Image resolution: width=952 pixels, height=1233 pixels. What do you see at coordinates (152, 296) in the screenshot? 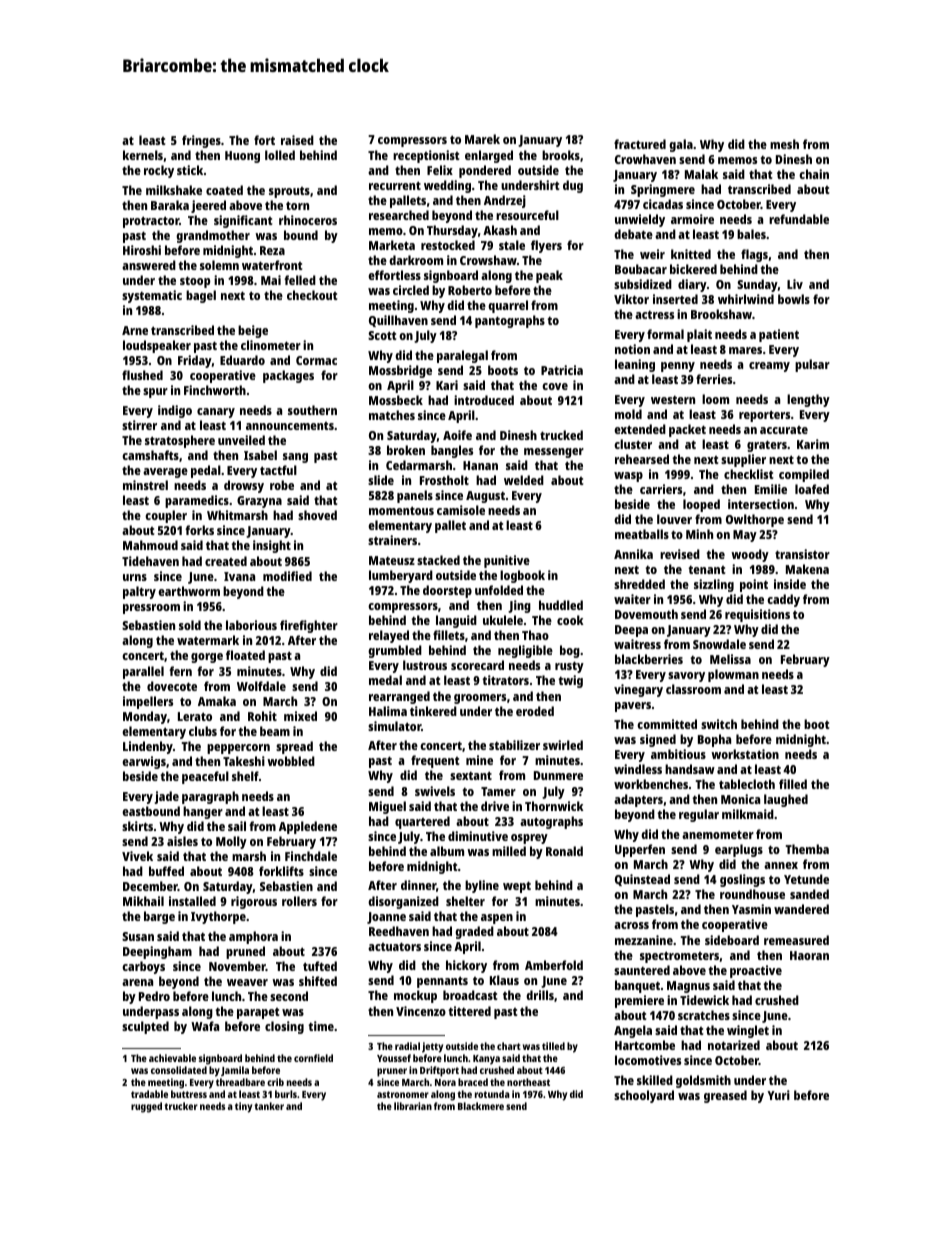
I see `systematic` at bounding box center [152, 296].
